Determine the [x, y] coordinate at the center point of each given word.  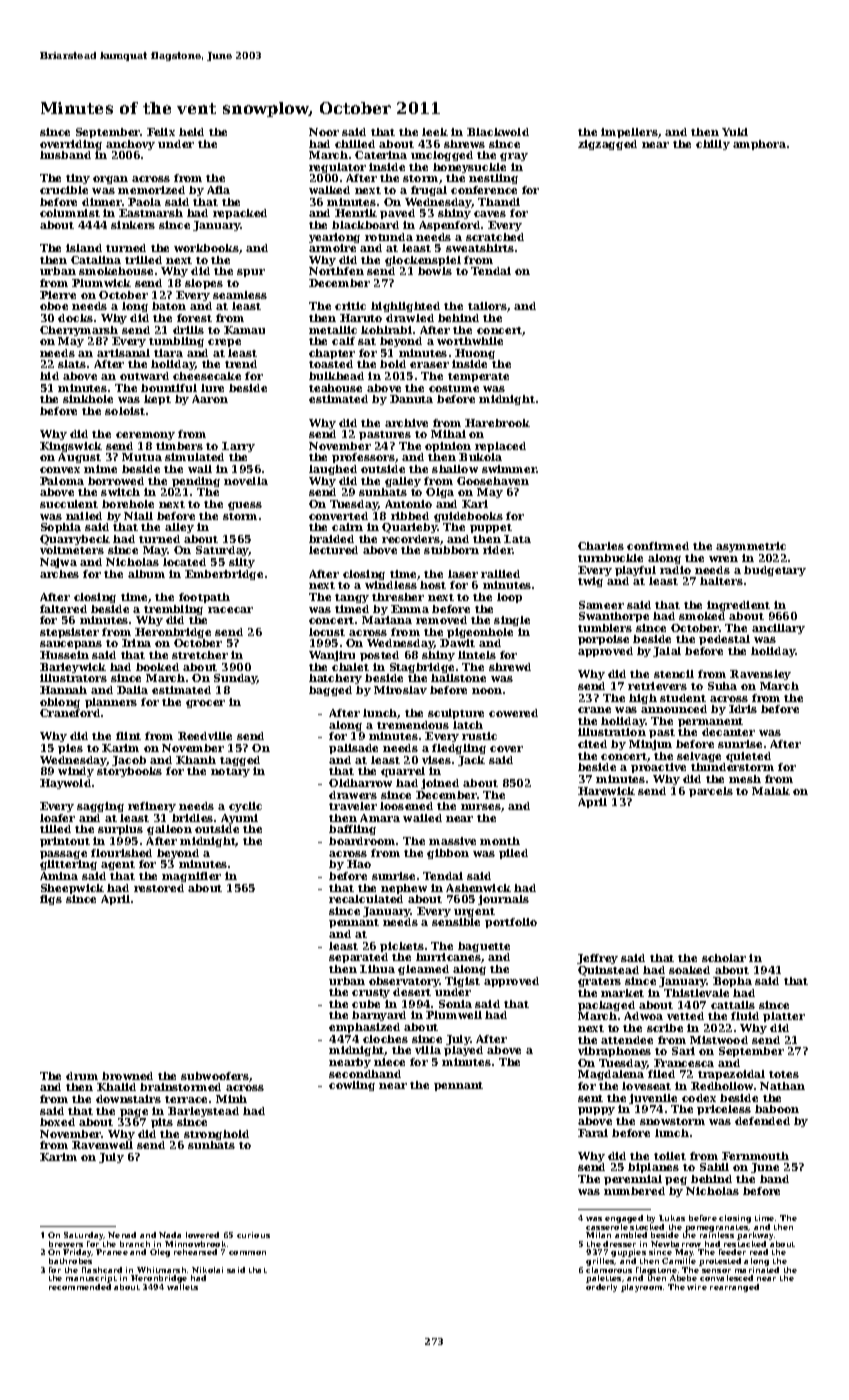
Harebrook [497, 423]
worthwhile [470, 341]
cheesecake [207, 376]
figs [51, 900]
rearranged [734, 1288]
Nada [170, 1235]
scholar [724, 958]
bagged [330, 691]
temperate [478, 377]
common [247, 1253]
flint [128, 736]
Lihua [377, 969]
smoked [702, 616]
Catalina [96, 260]
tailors [487, 306]
